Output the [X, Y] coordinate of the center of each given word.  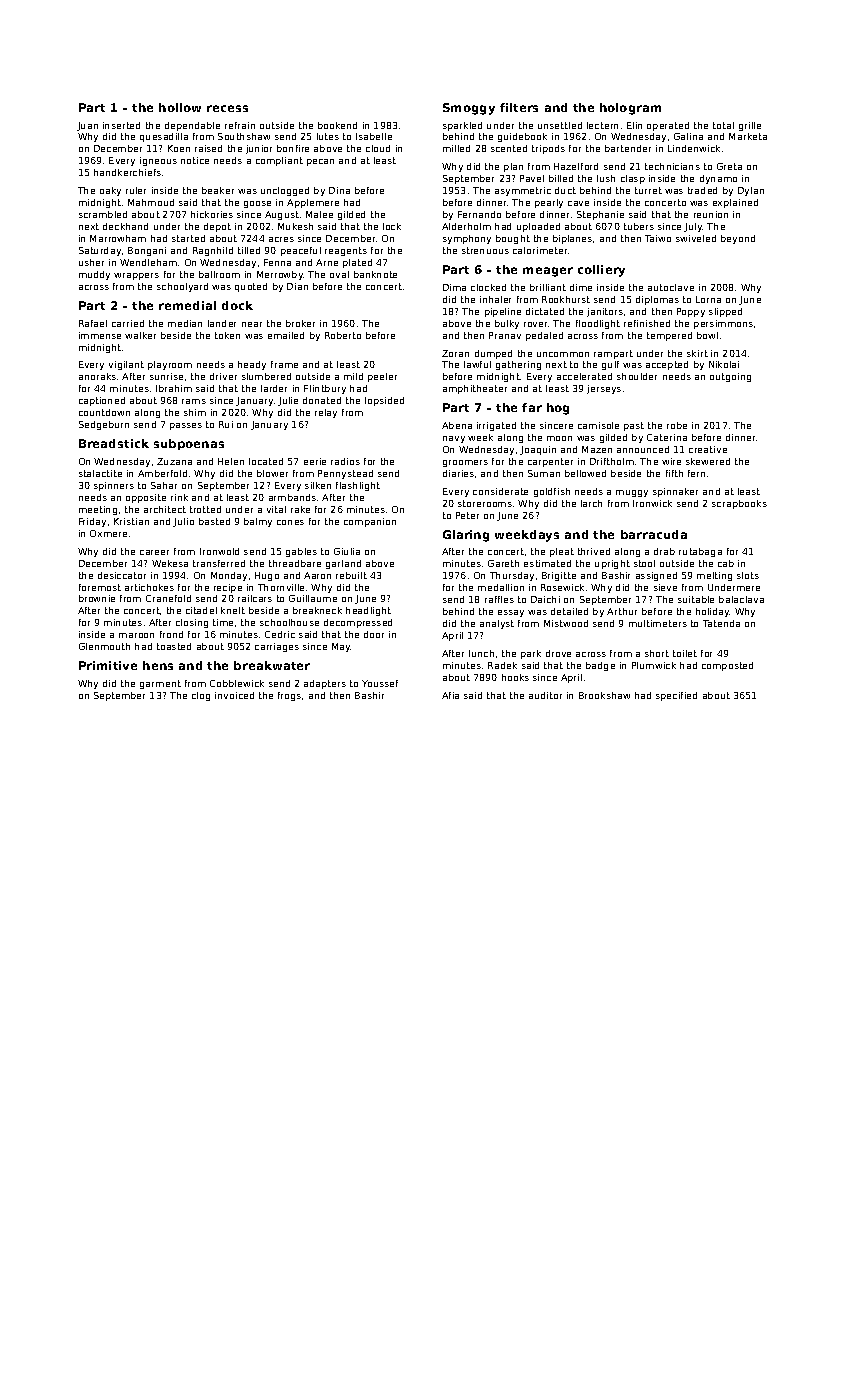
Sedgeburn [104, 425]
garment [160, 684]
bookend [337, 125]
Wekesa [170, 563]
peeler [382, 377]
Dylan [751, 191]
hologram [630, 109]
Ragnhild [213, 251]
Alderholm [466, 226]
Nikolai [724, 364]
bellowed [585, 473]
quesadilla [164, 137]
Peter [467, 515]
